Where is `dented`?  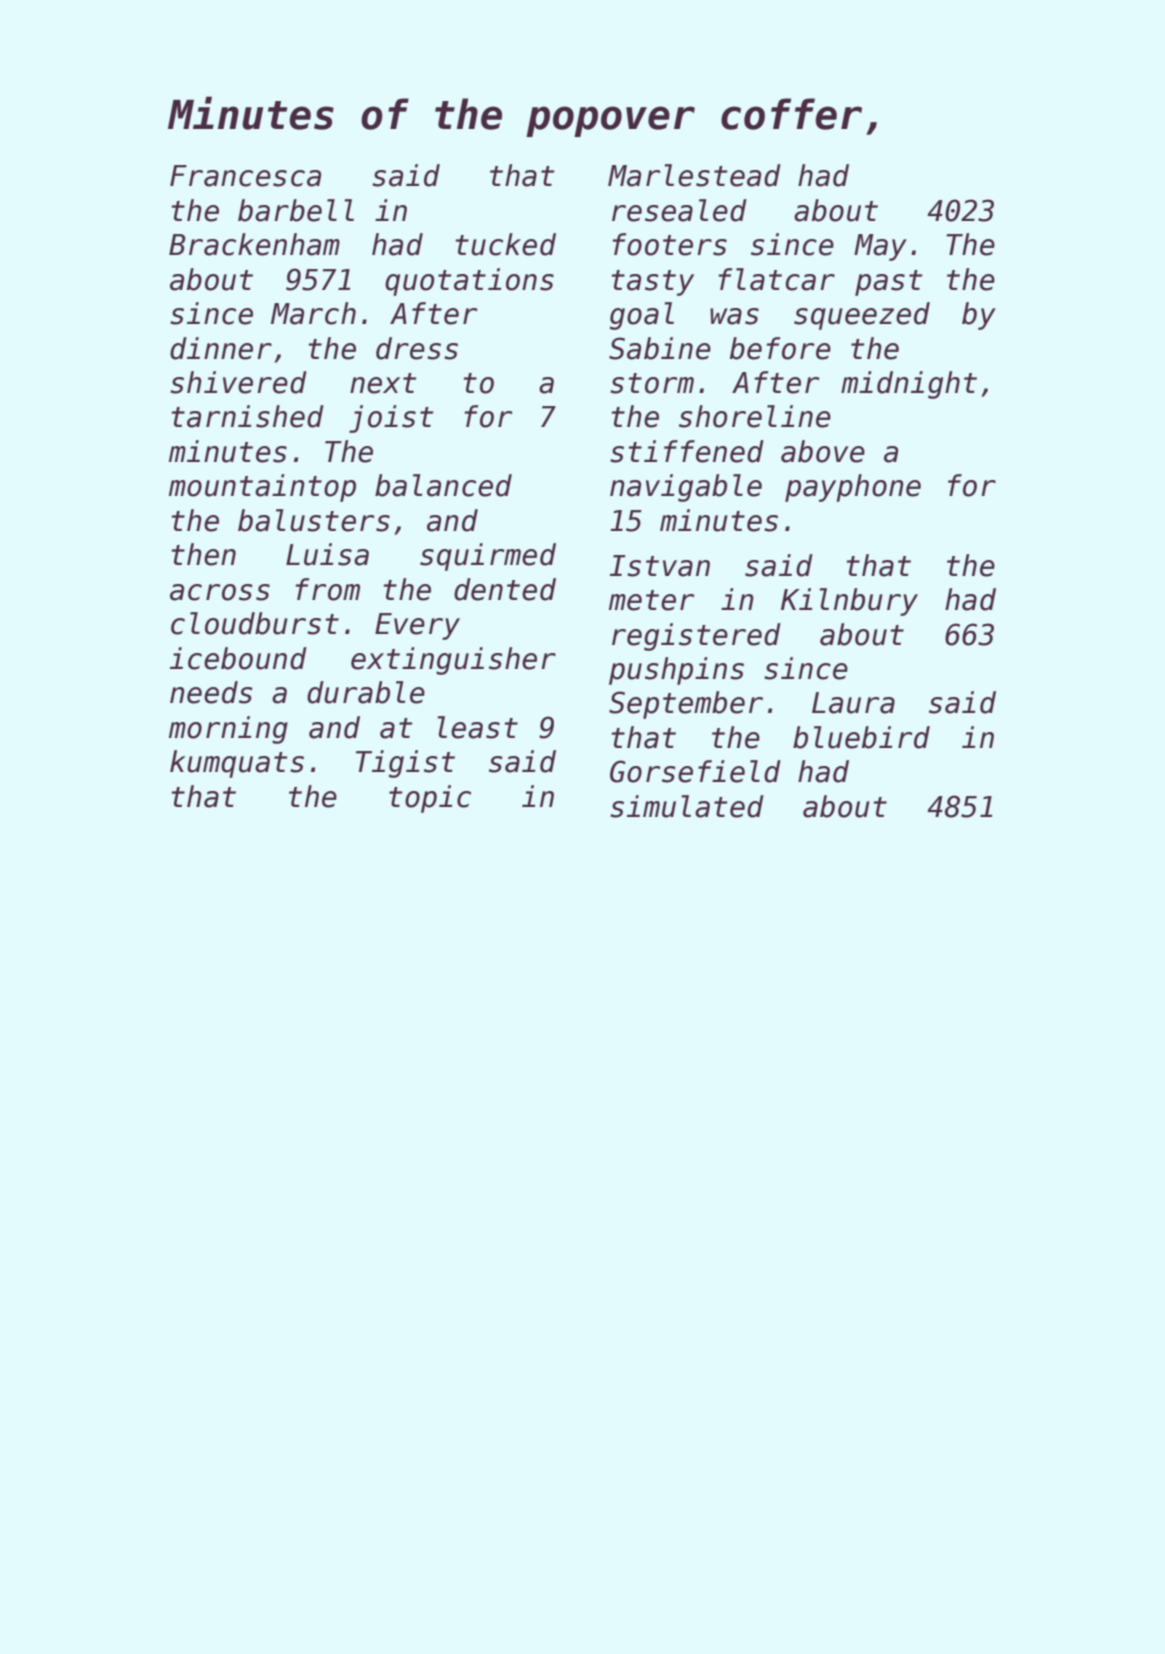 dented is located at coordinates (505, 589).
